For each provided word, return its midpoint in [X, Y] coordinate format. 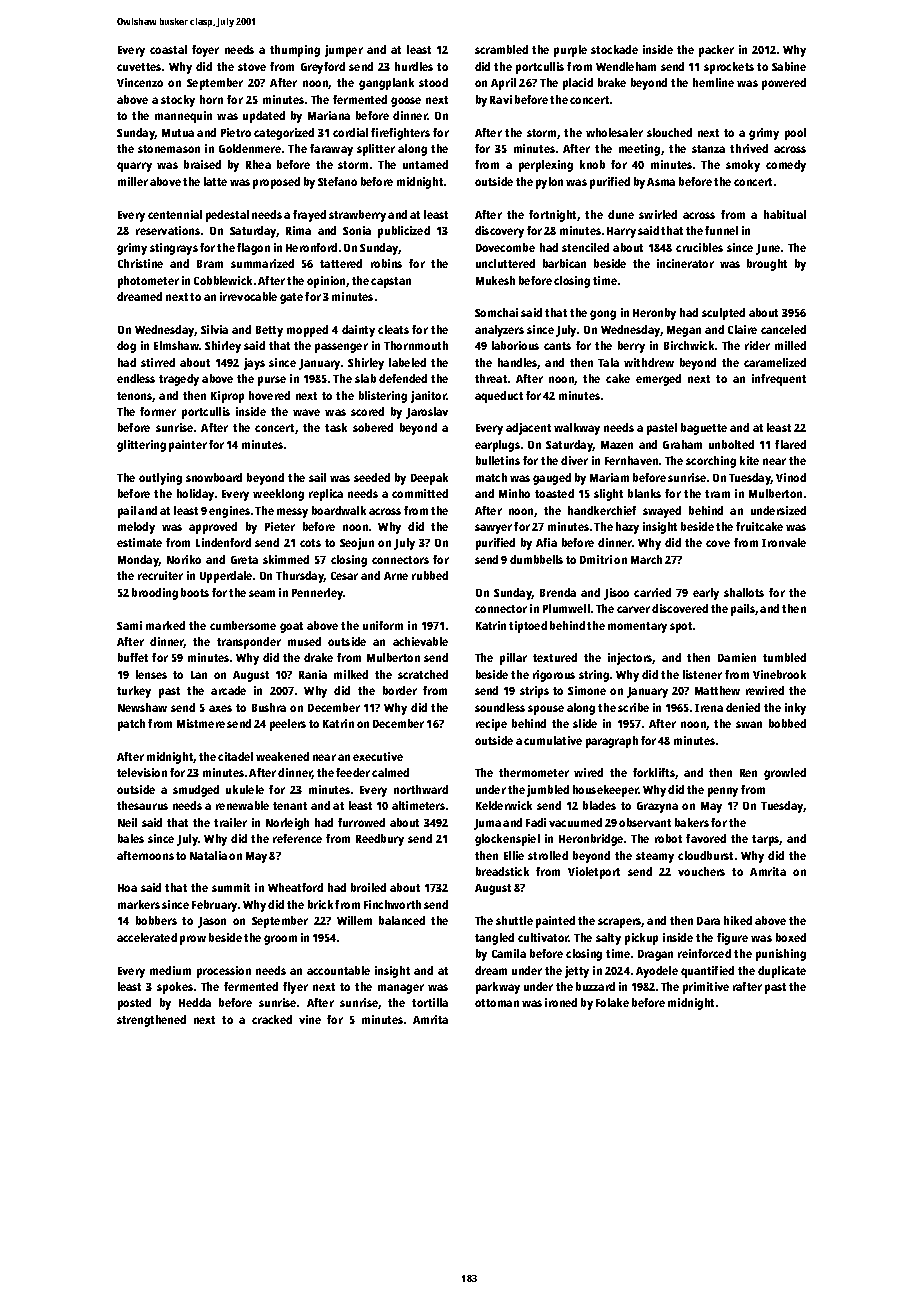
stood [433, 82]
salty [608, 939]
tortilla [430, 1002]
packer [716, 51]
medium [170, 970]
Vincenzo [140, 82]
